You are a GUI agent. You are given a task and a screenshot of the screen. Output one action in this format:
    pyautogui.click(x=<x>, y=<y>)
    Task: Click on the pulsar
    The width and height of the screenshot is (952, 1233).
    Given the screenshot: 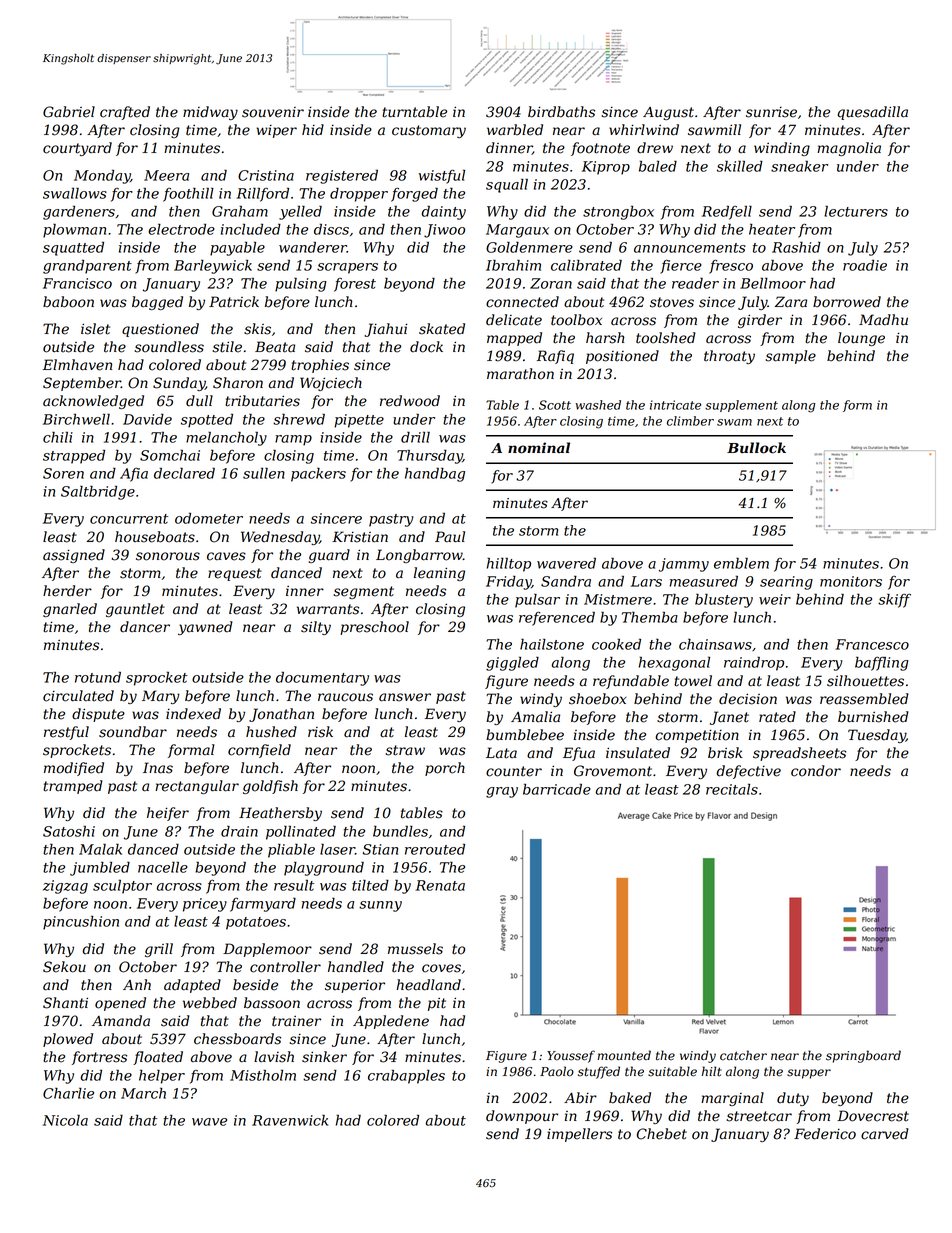 What is the action you would take?
    pyautogui.click(x=537, y=601)
